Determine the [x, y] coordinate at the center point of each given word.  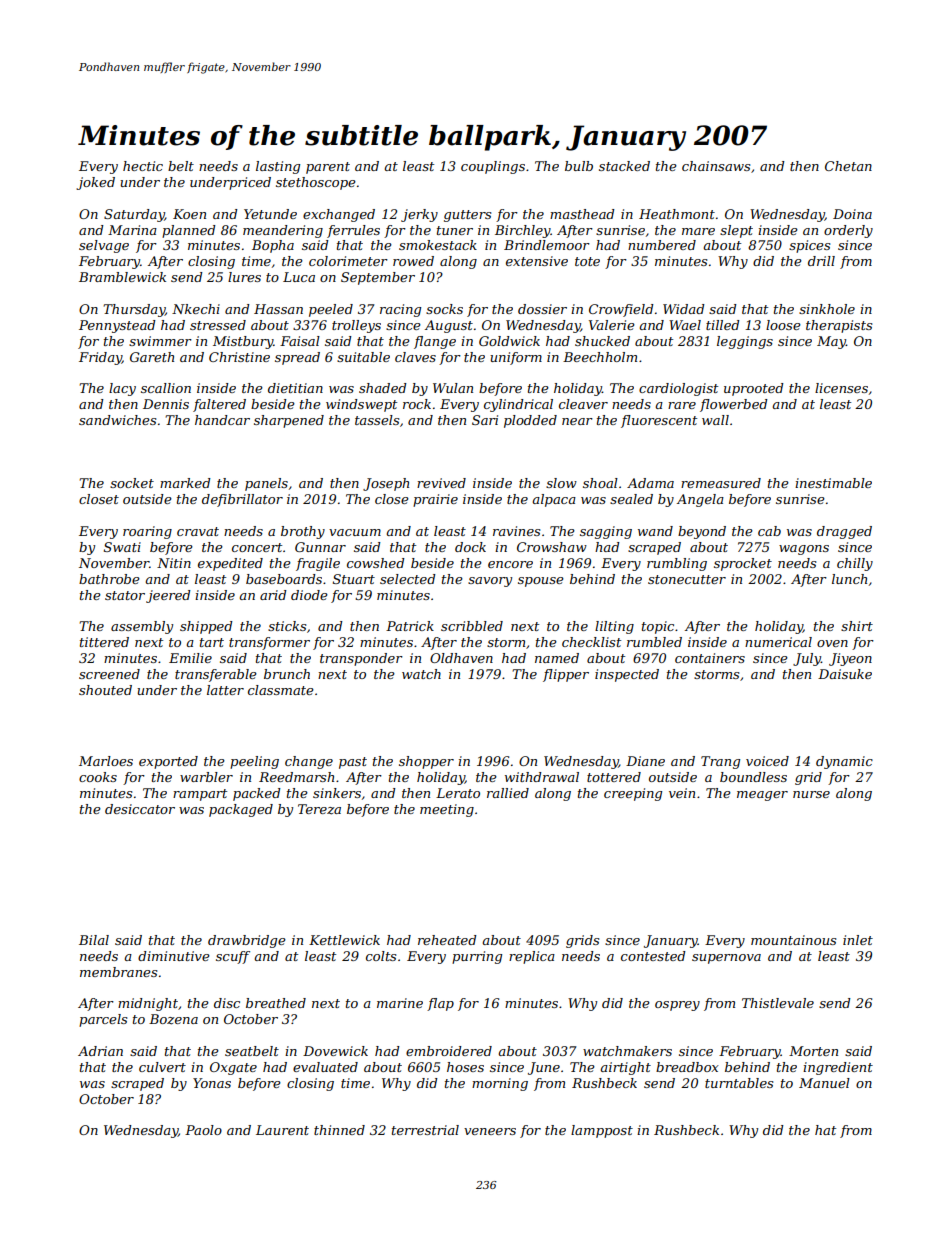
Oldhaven [461, 658]
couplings [493, 167]
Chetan [848, 166]
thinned [339, 1130]
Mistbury [243, 342]
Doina [852, 214]
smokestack [438, 245]
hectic [143, 166]
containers [710, 658]
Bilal [94, 940]
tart [212, 642]
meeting [447, 810]
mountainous [793, 940]
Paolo [203, 1130]
